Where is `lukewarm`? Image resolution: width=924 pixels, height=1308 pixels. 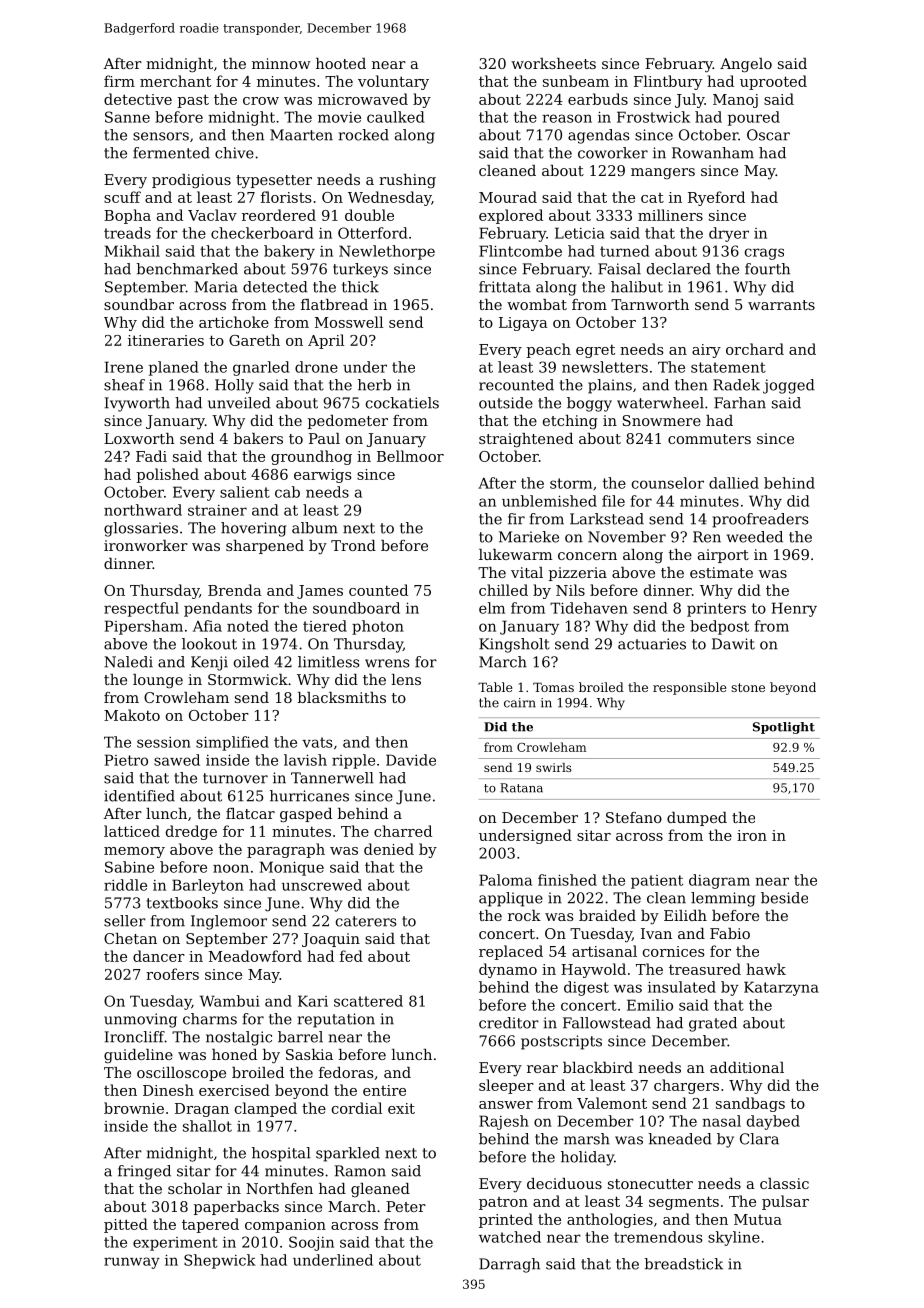 lukewarm is located at coordinates (516, 554).
